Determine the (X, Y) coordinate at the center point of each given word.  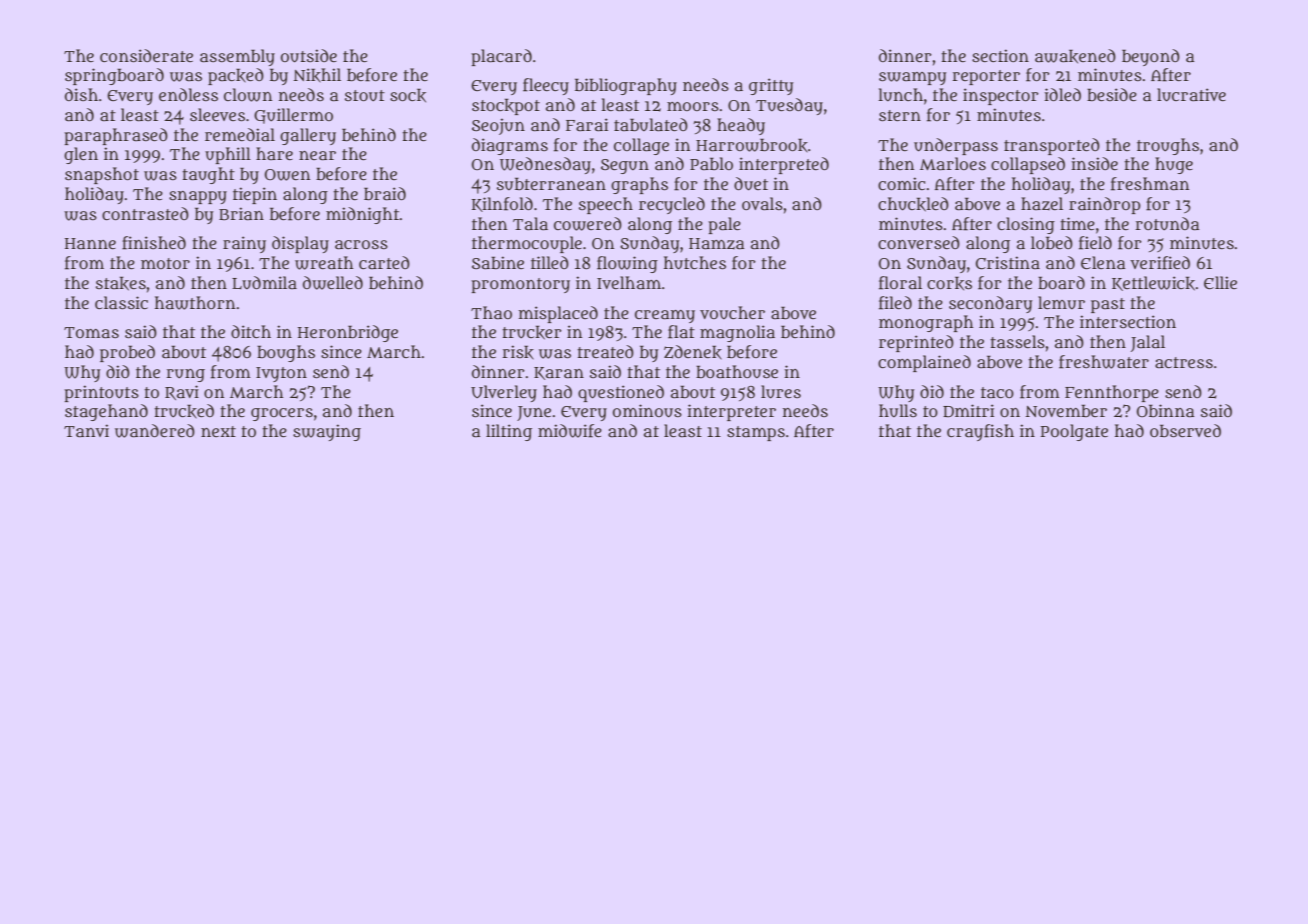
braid (385, 194)
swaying (327, 432)
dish (81, 94)
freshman (1150, 184)
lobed (1052, 242)
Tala (530, 223)
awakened (1075, 56)
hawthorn (195, 303)
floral (900, 283)
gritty (771, 86)
